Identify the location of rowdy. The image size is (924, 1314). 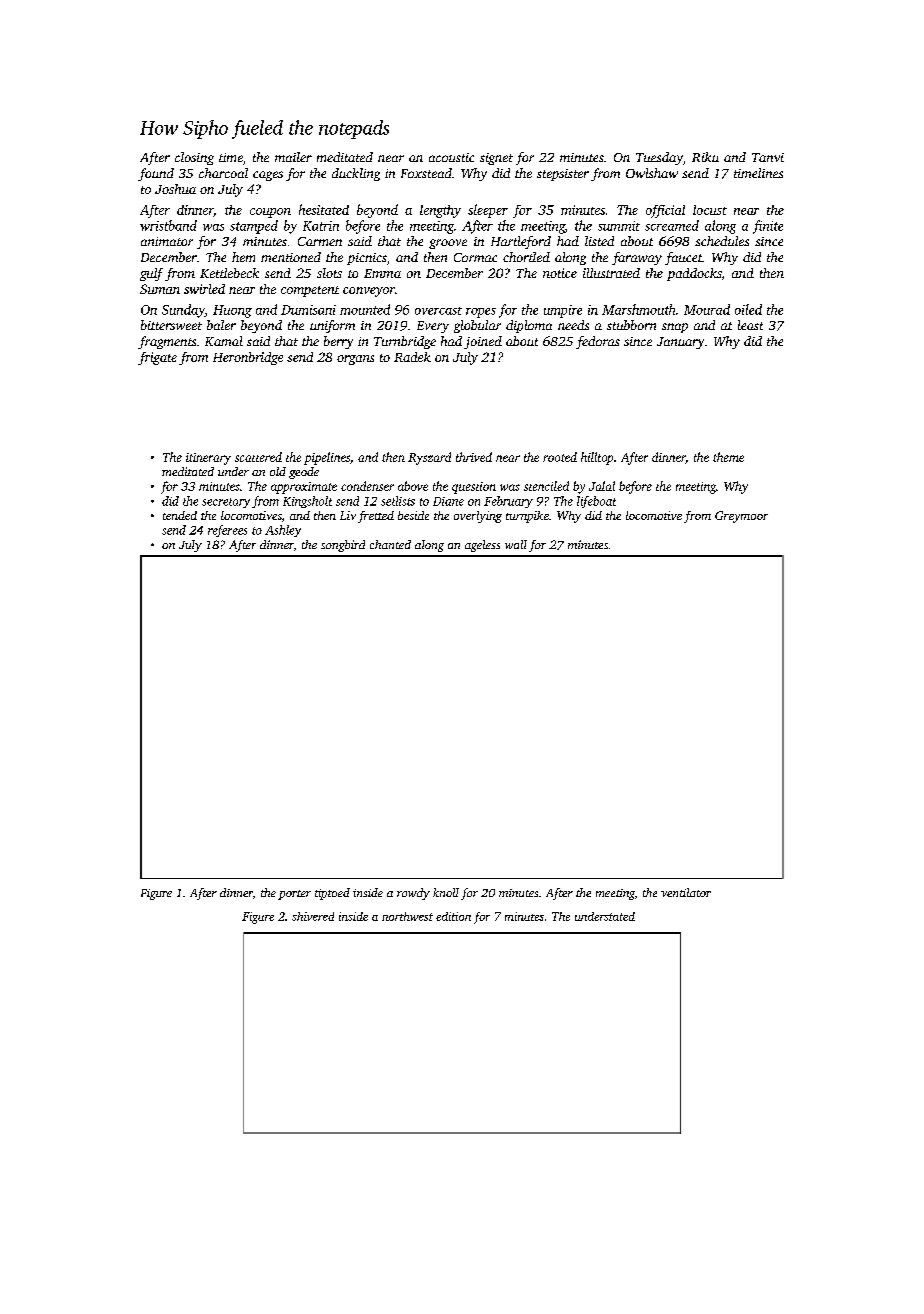
(413, 894).
